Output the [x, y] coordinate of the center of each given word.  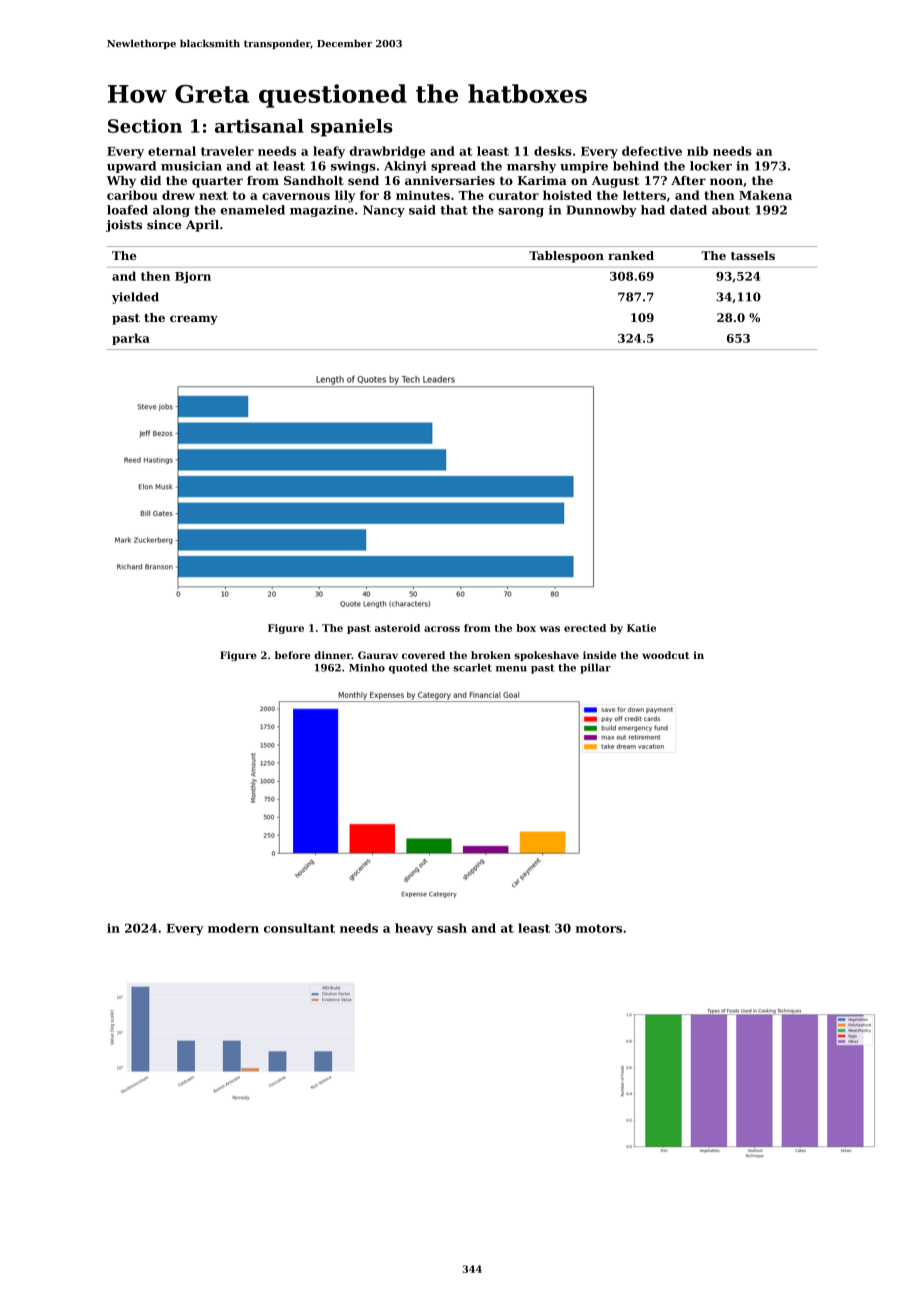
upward [131, 167]
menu [511, 669]
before [292, 655]
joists [124, 226]
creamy [194, 320]
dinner [333, 655]
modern [233, 928]
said [422, 210]
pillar [595, 668]
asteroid [397, 628]
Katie [641, 628]
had [653, 210]
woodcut [665, 655]
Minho [367, 667]
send [363, 180]
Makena [765, 195]
